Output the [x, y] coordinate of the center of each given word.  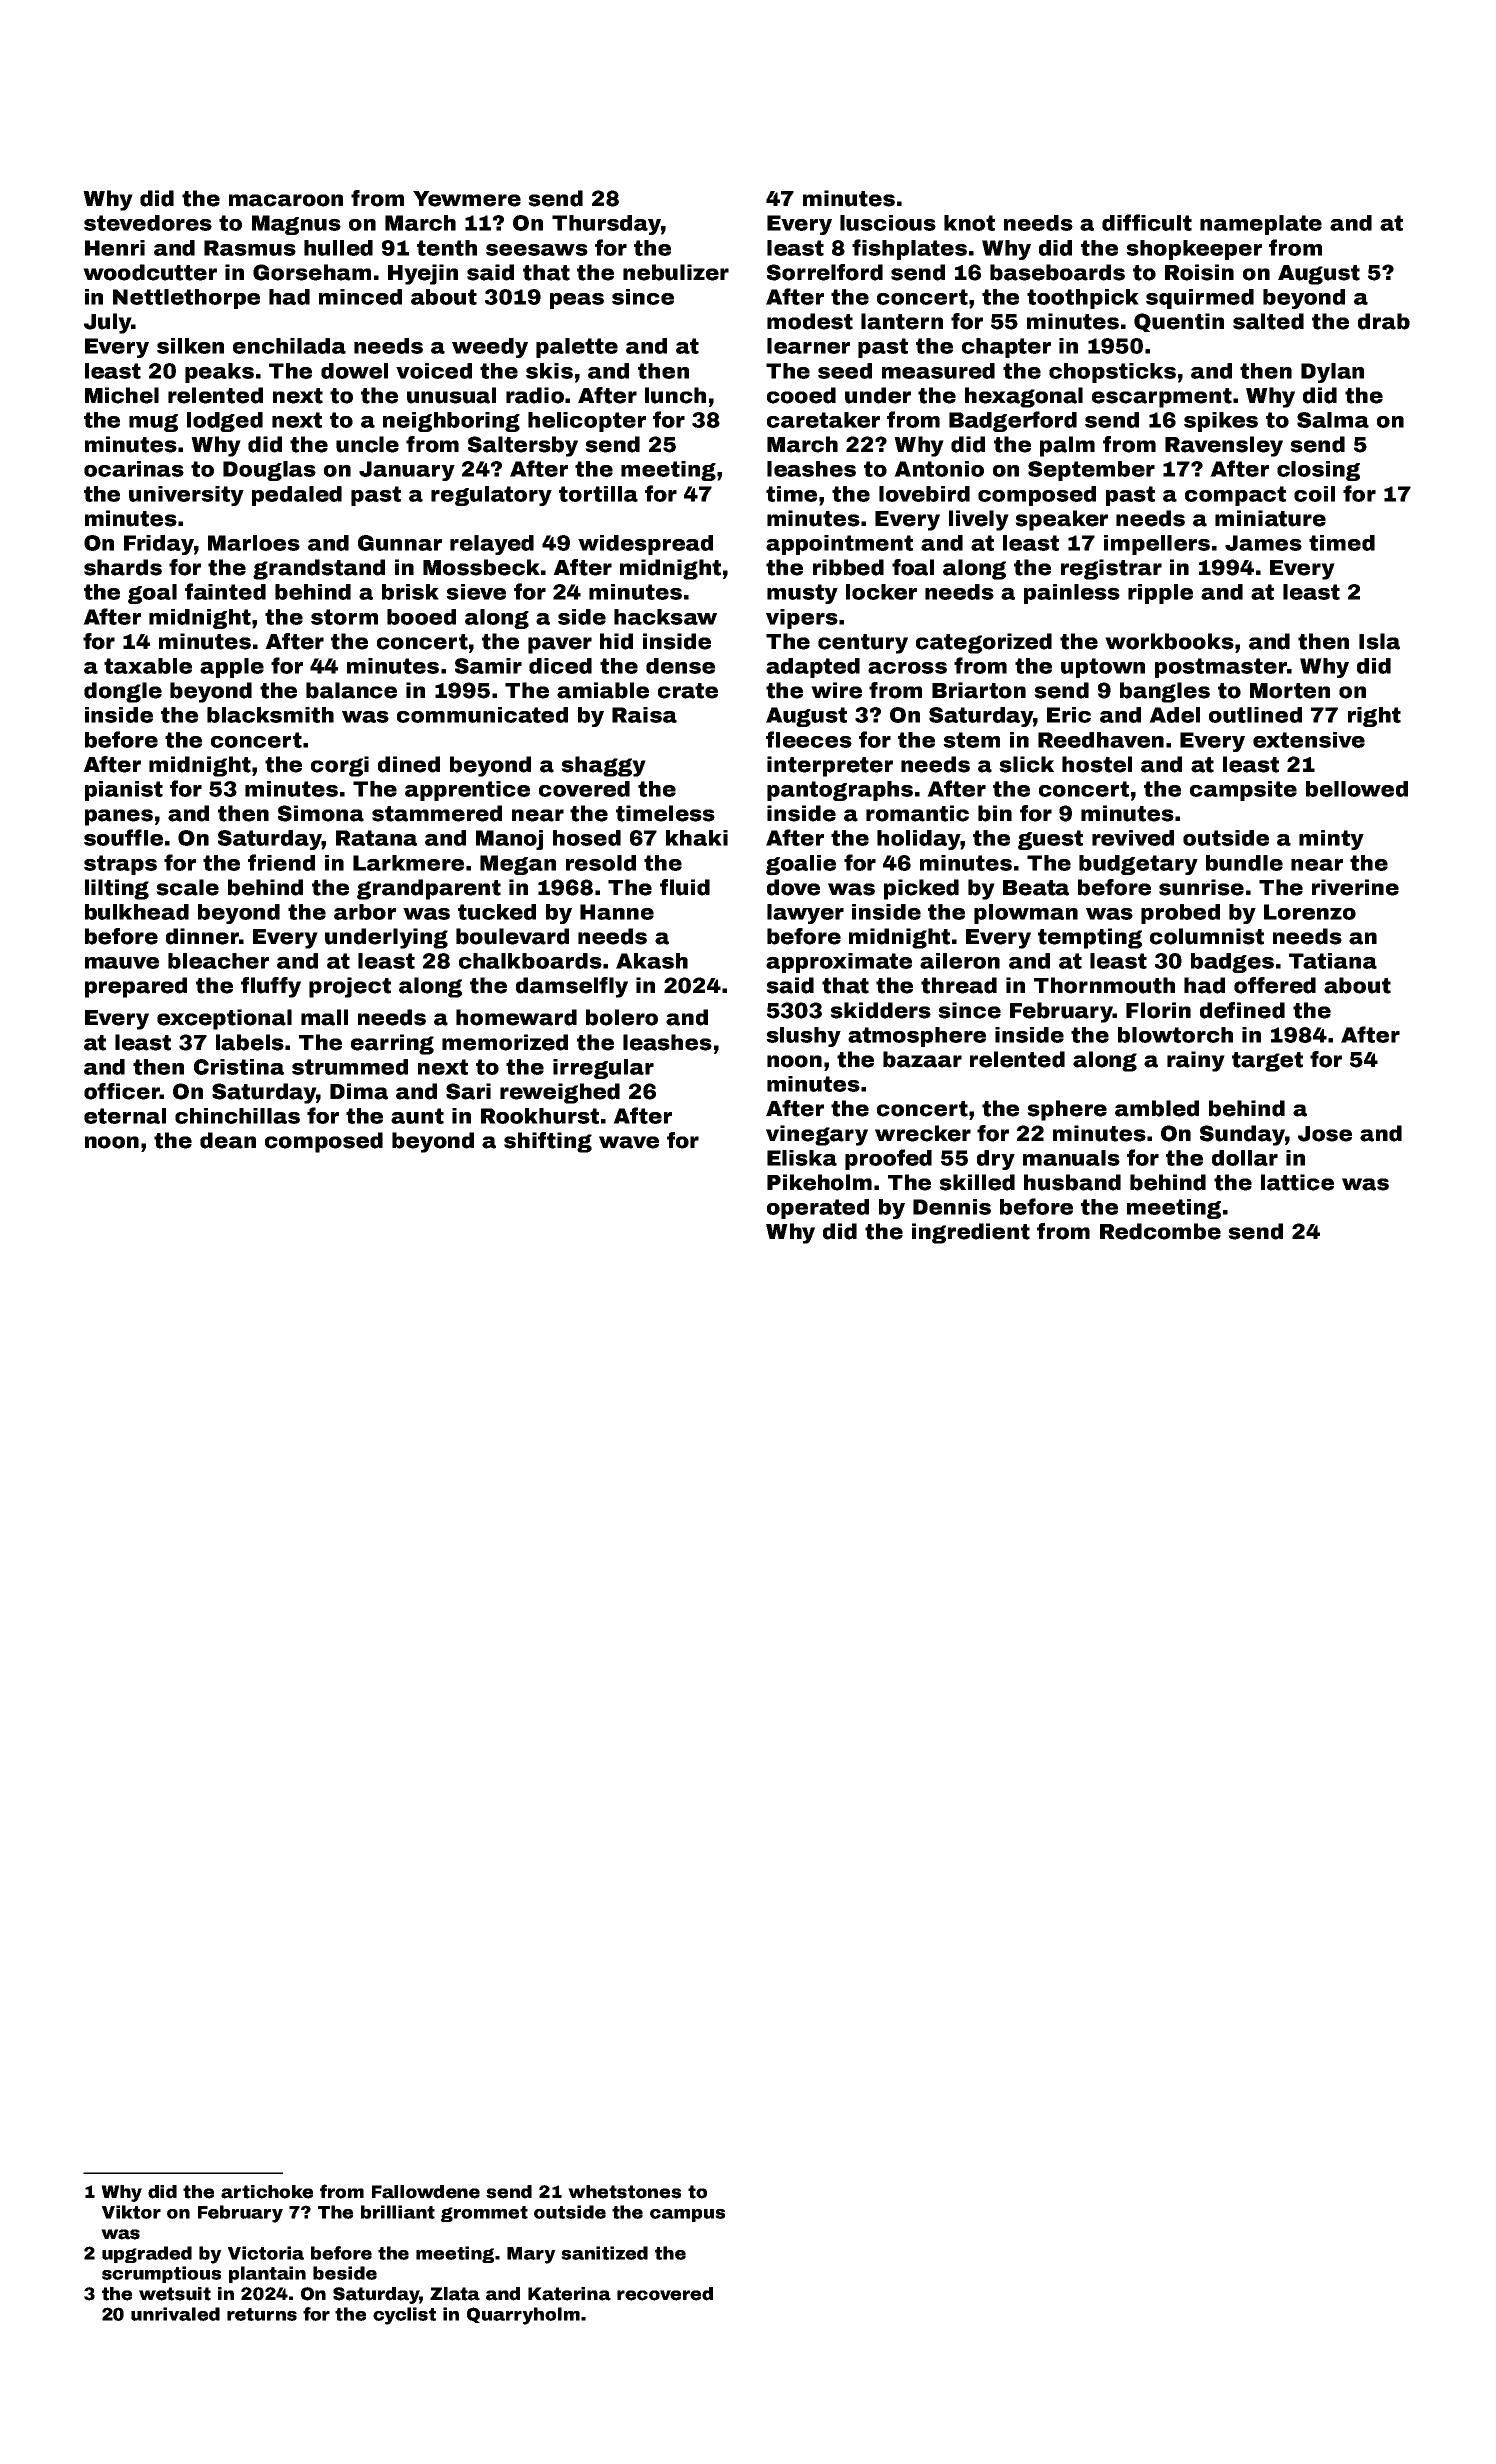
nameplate [1261, 225]
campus [687, 2215]
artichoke [267, 2192]
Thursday [606, 225]
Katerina [569, 2294]
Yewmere [467, 199]
